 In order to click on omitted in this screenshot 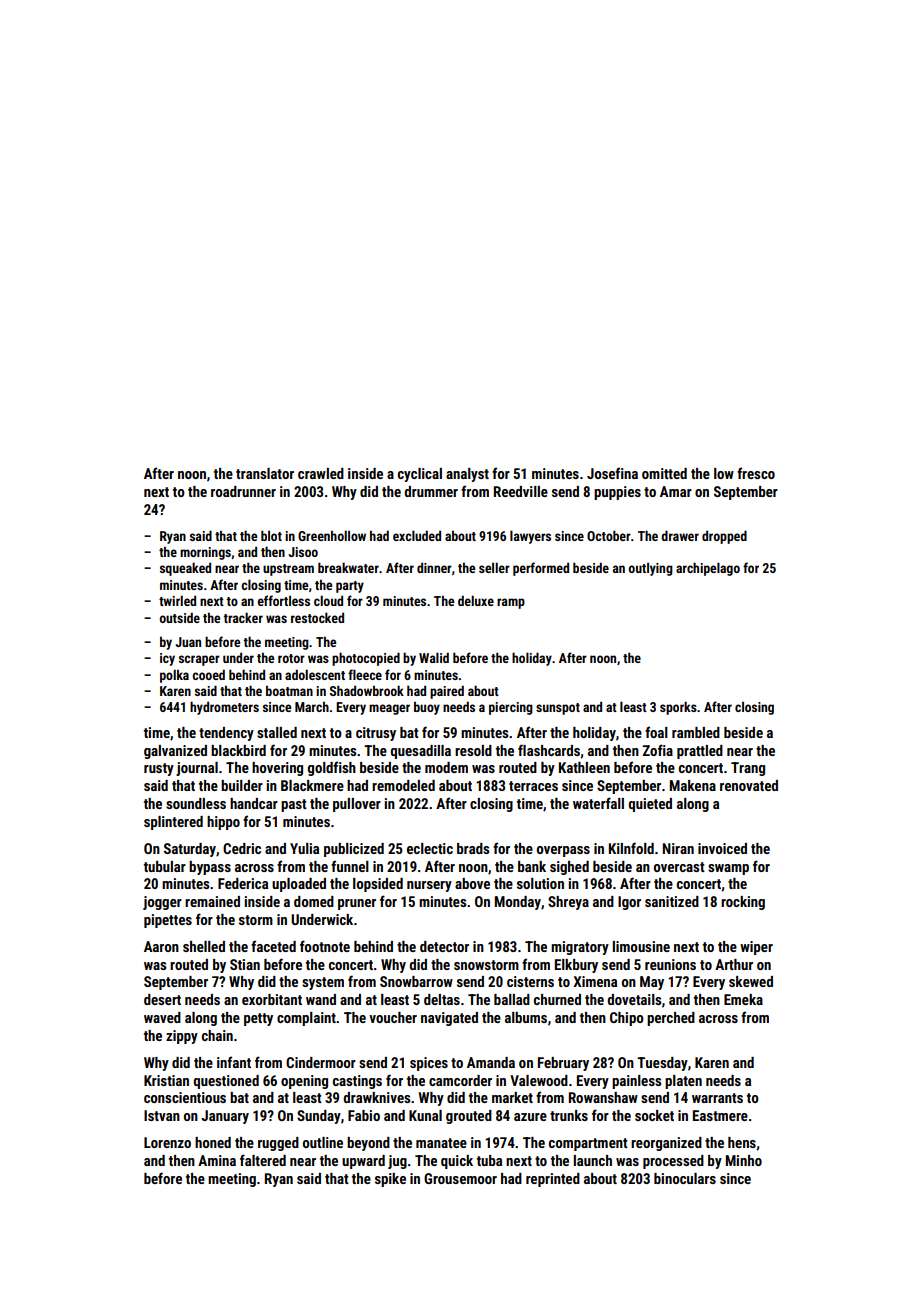, I will do `click(664, 473)`.
